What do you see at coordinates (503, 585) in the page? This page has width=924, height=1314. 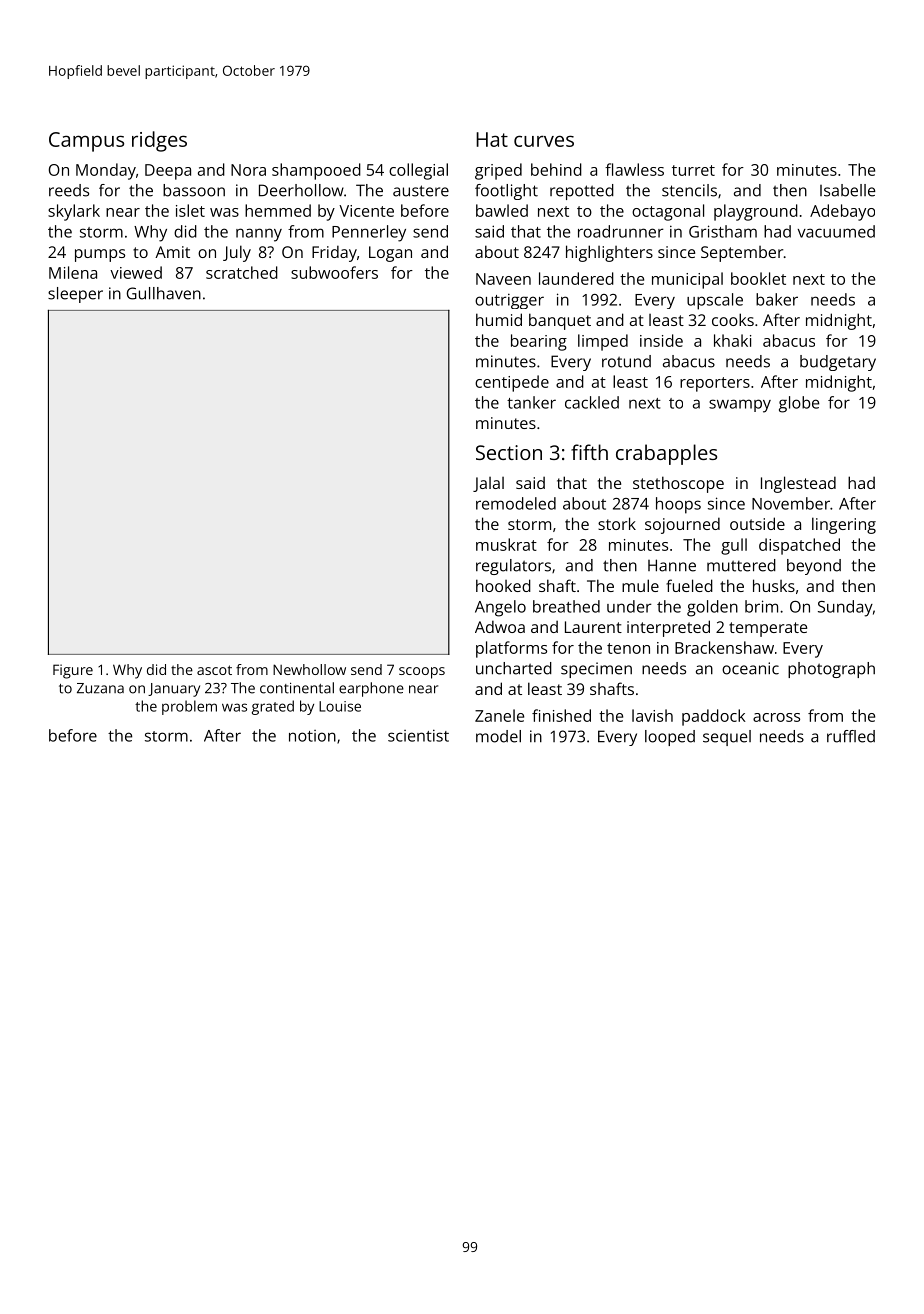 I see `hooked` at bounding box center [503, 585].
